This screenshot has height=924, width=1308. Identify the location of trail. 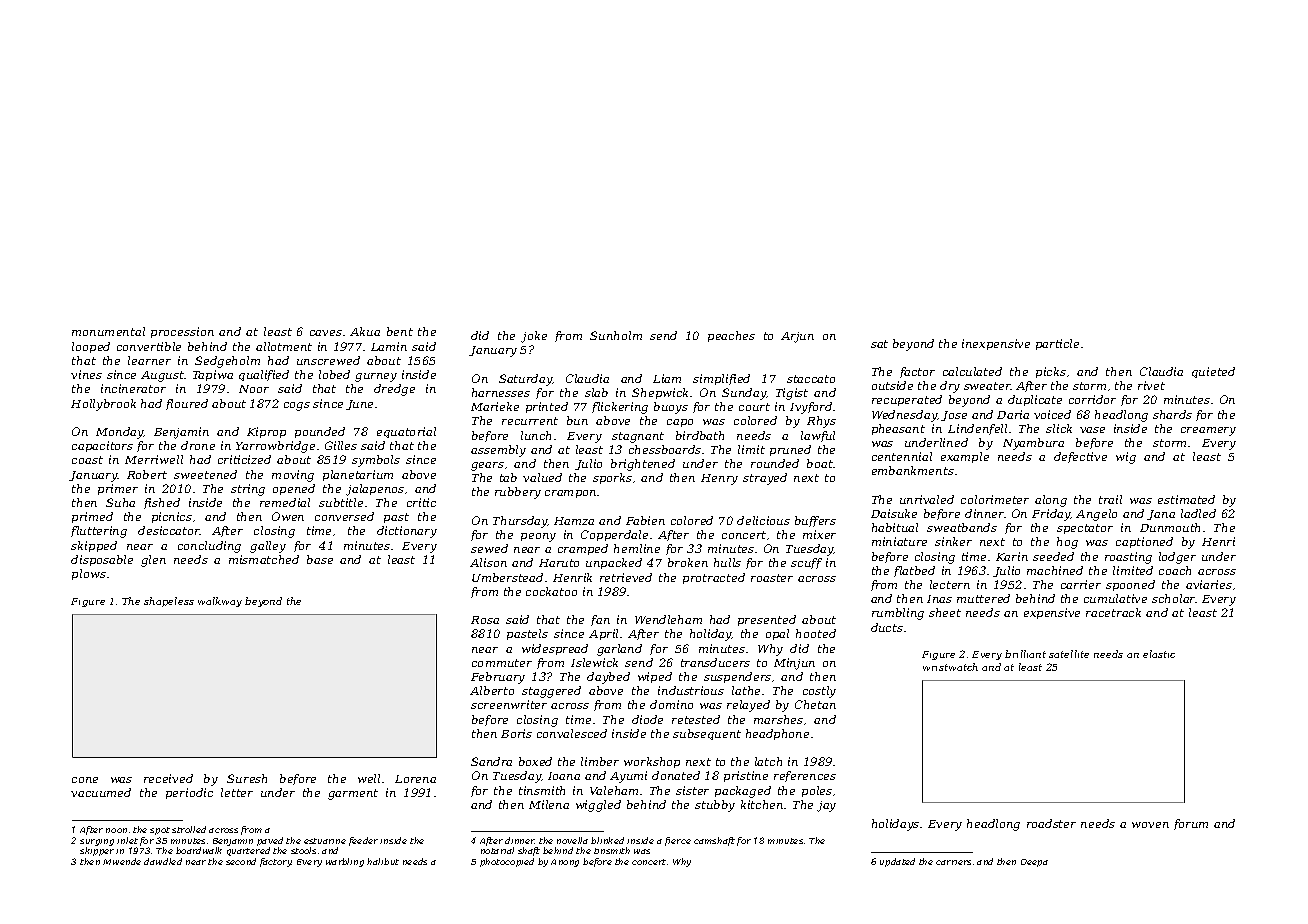
(1110, 499).
